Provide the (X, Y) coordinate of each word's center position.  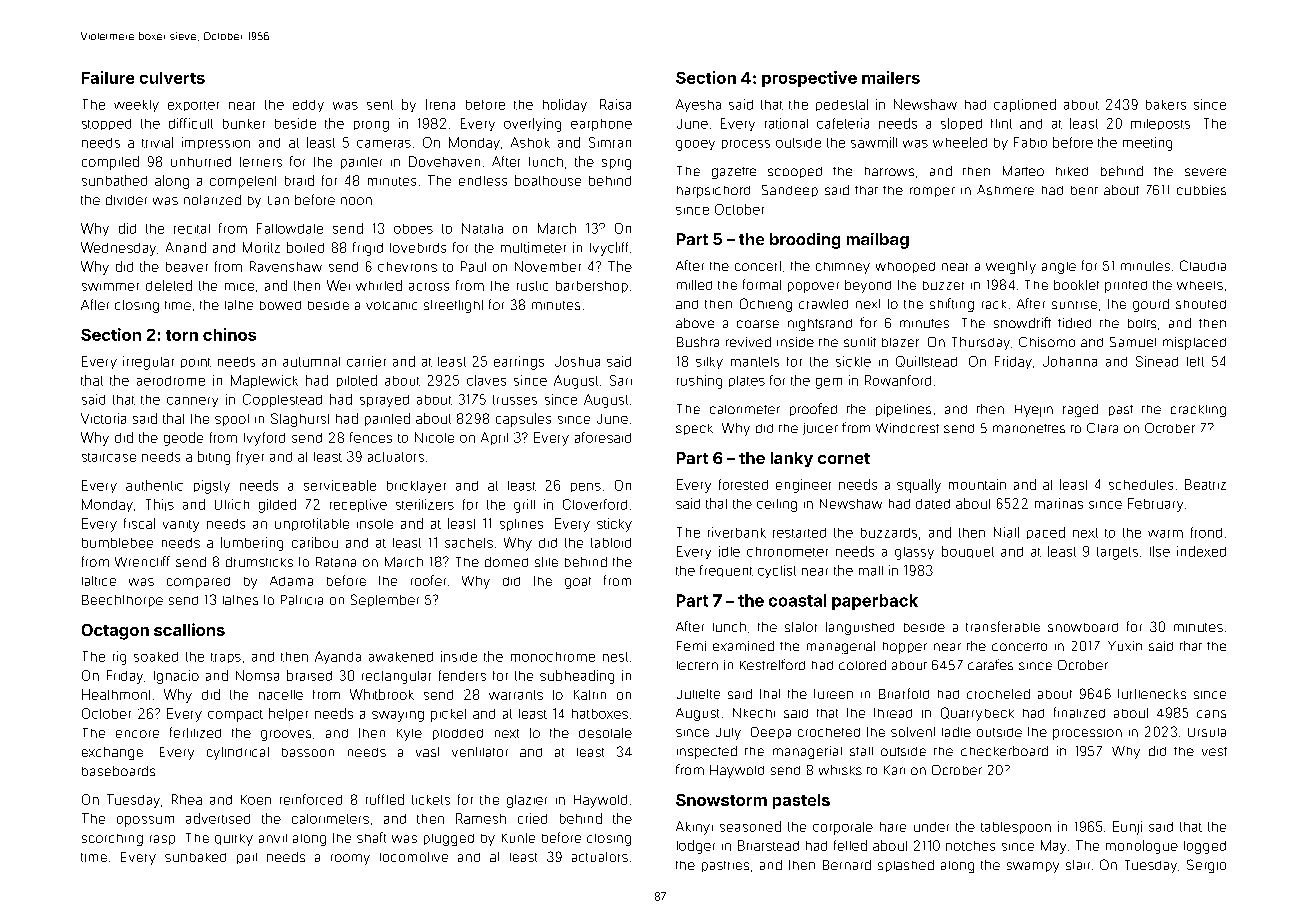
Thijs (160, 505)
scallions (189, 629)
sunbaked (195, 857)
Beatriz (1205, 484)
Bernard (847, 865)
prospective (809, 79)
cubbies (1201, 190)
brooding (805, 241)
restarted (799, 533)
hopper (905, 648)
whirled (379, 285)
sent (380, 105)
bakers (1166, 105)
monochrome (553, 657)
